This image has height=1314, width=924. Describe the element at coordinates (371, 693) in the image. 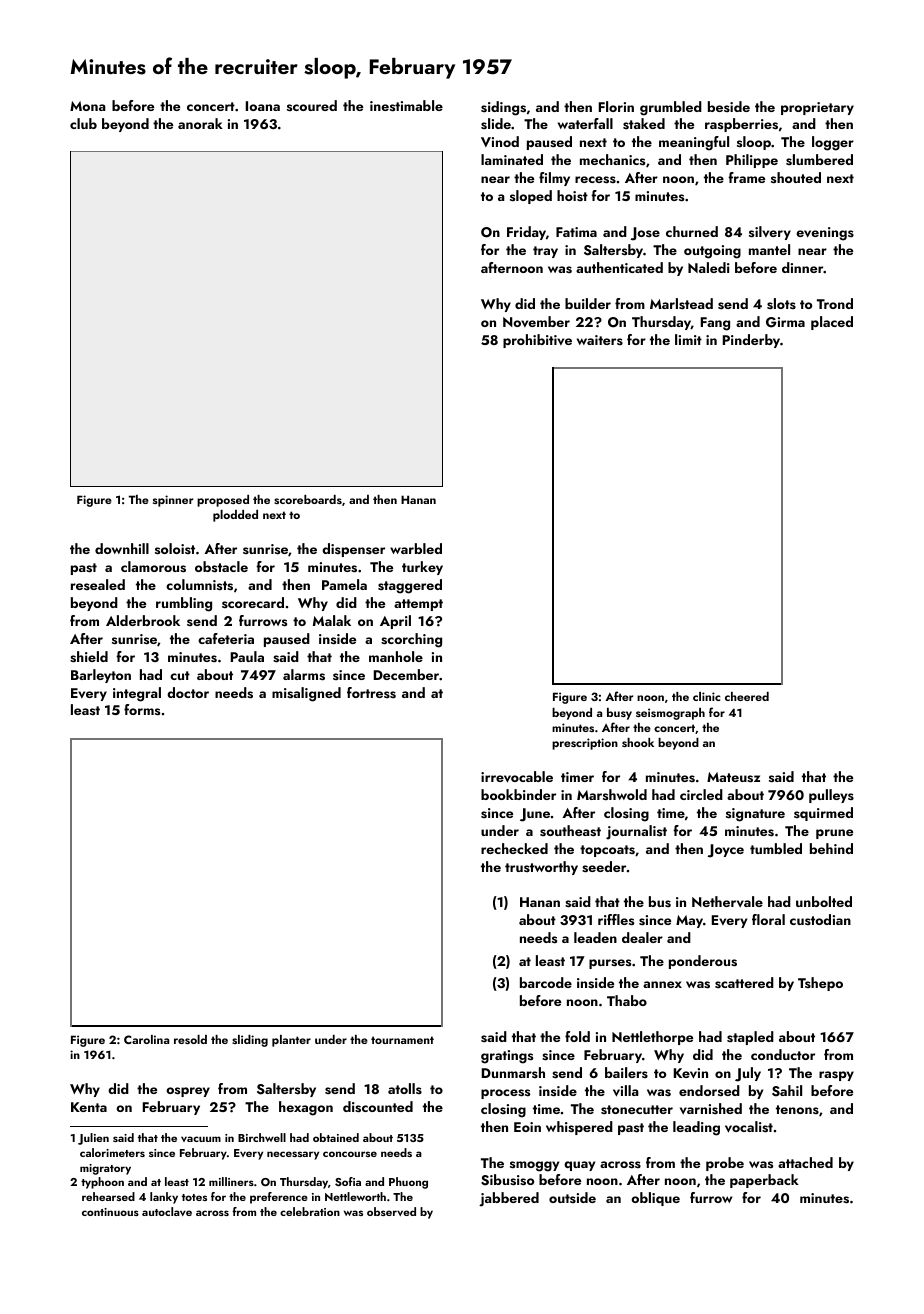

I see `fortress` at that location.
